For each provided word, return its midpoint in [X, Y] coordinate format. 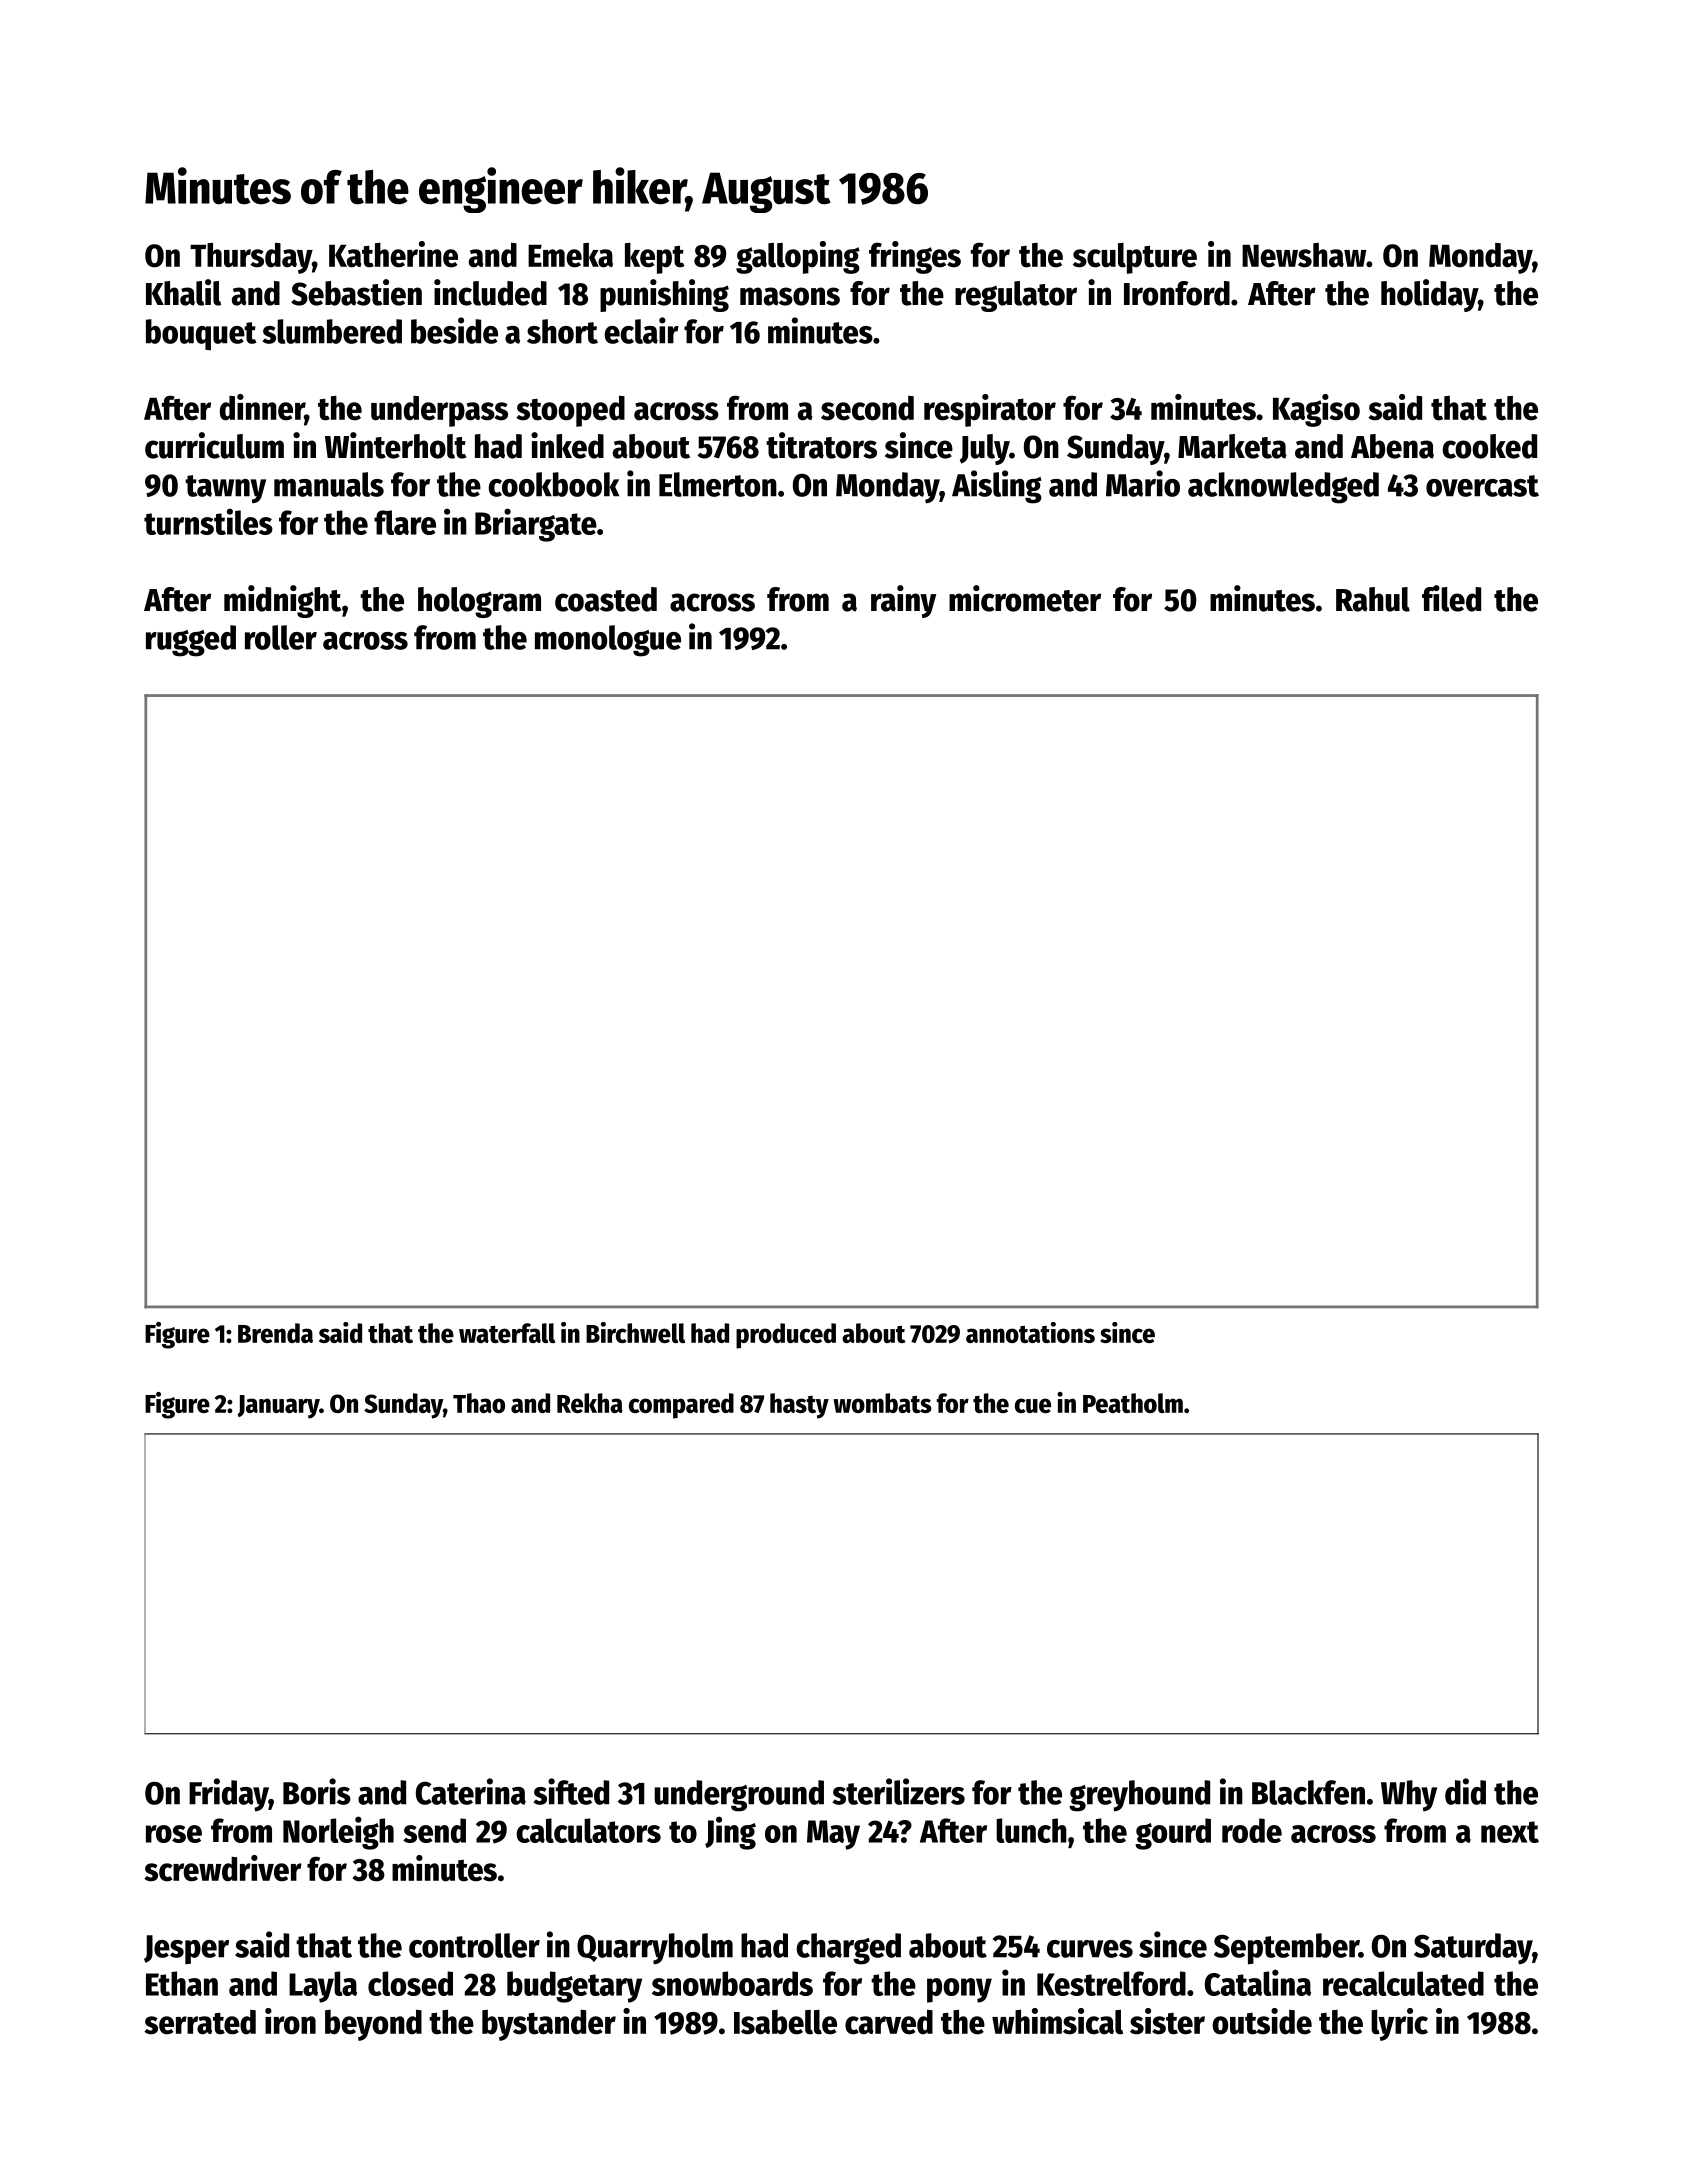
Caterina [471, 1791]
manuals [329, 484]
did [1465, 1791]
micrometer [1025, 598]
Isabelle [785, 2022]
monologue [608, 641]
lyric [1399, 2024]
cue [1033, 1405]
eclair [641, 330]
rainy [903, 601]
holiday [1429, 295]
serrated [200, 2022]
